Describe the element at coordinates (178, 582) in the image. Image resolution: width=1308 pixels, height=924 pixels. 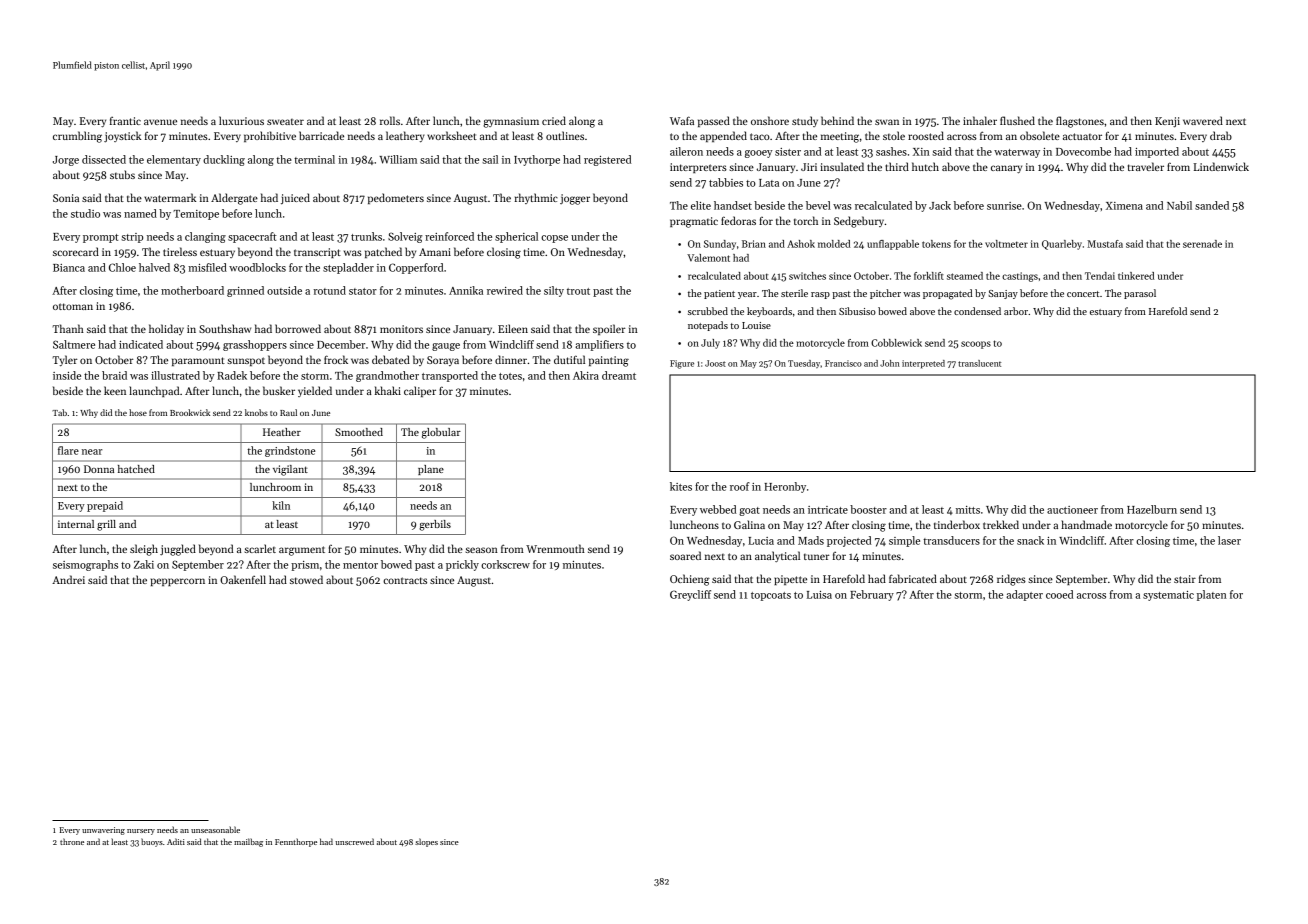
I see `peppercorn` at that location.
